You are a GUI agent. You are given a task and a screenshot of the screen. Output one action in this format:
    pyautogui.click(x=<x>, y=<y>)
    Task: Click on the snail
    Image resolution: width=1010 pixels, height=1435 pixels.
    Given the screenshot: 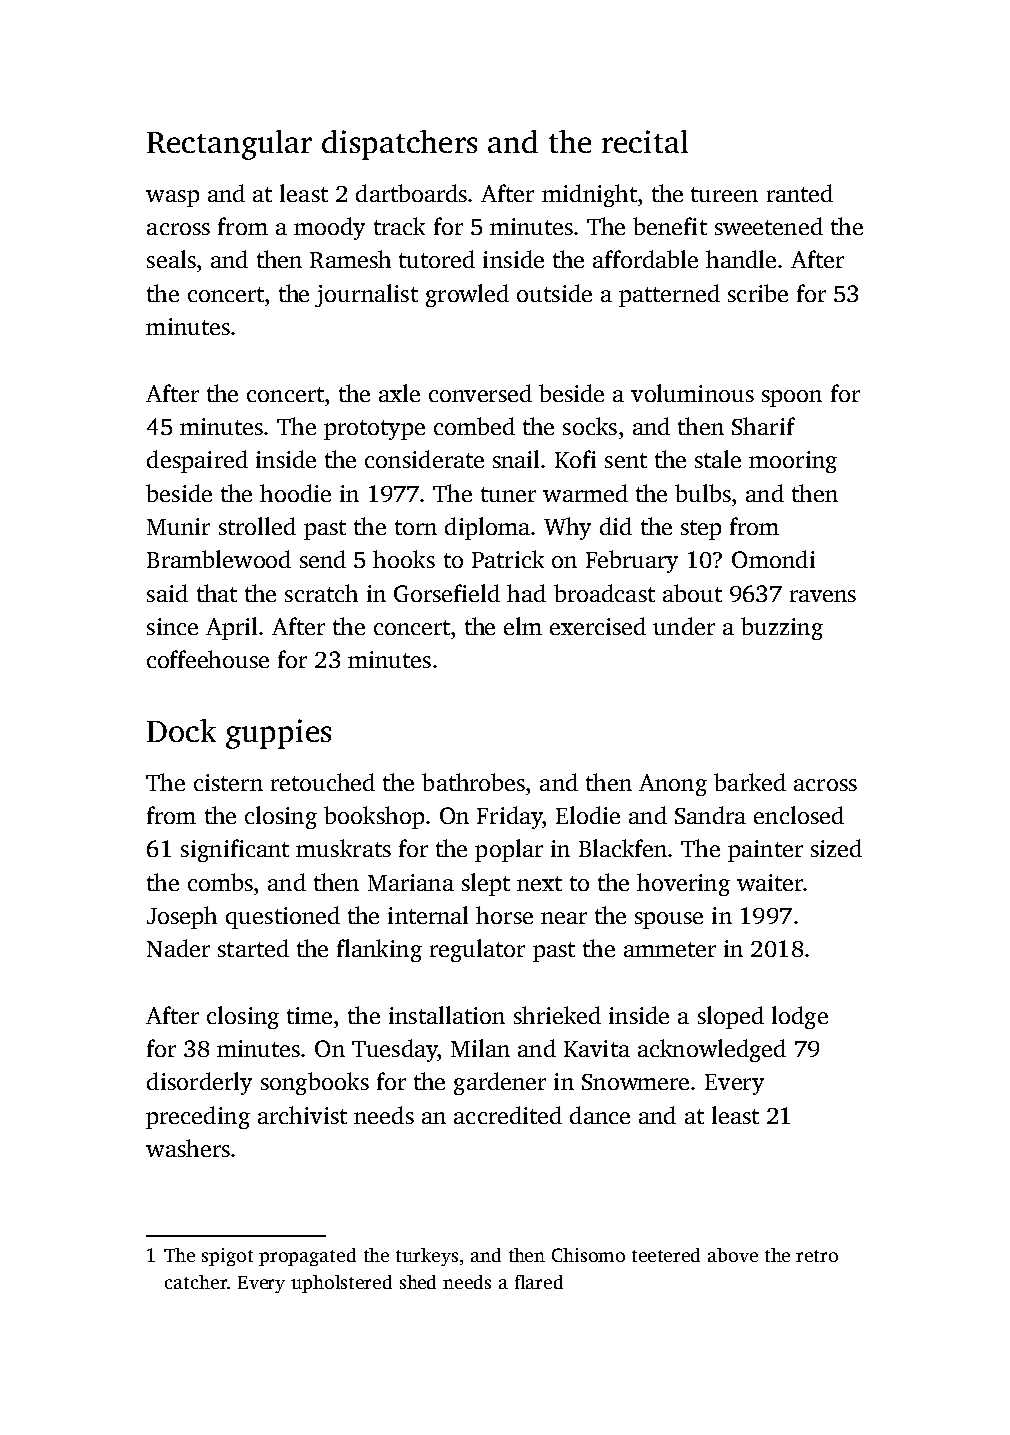 What is the action you would take?
    pyautogui.click(x=516, y=459)
